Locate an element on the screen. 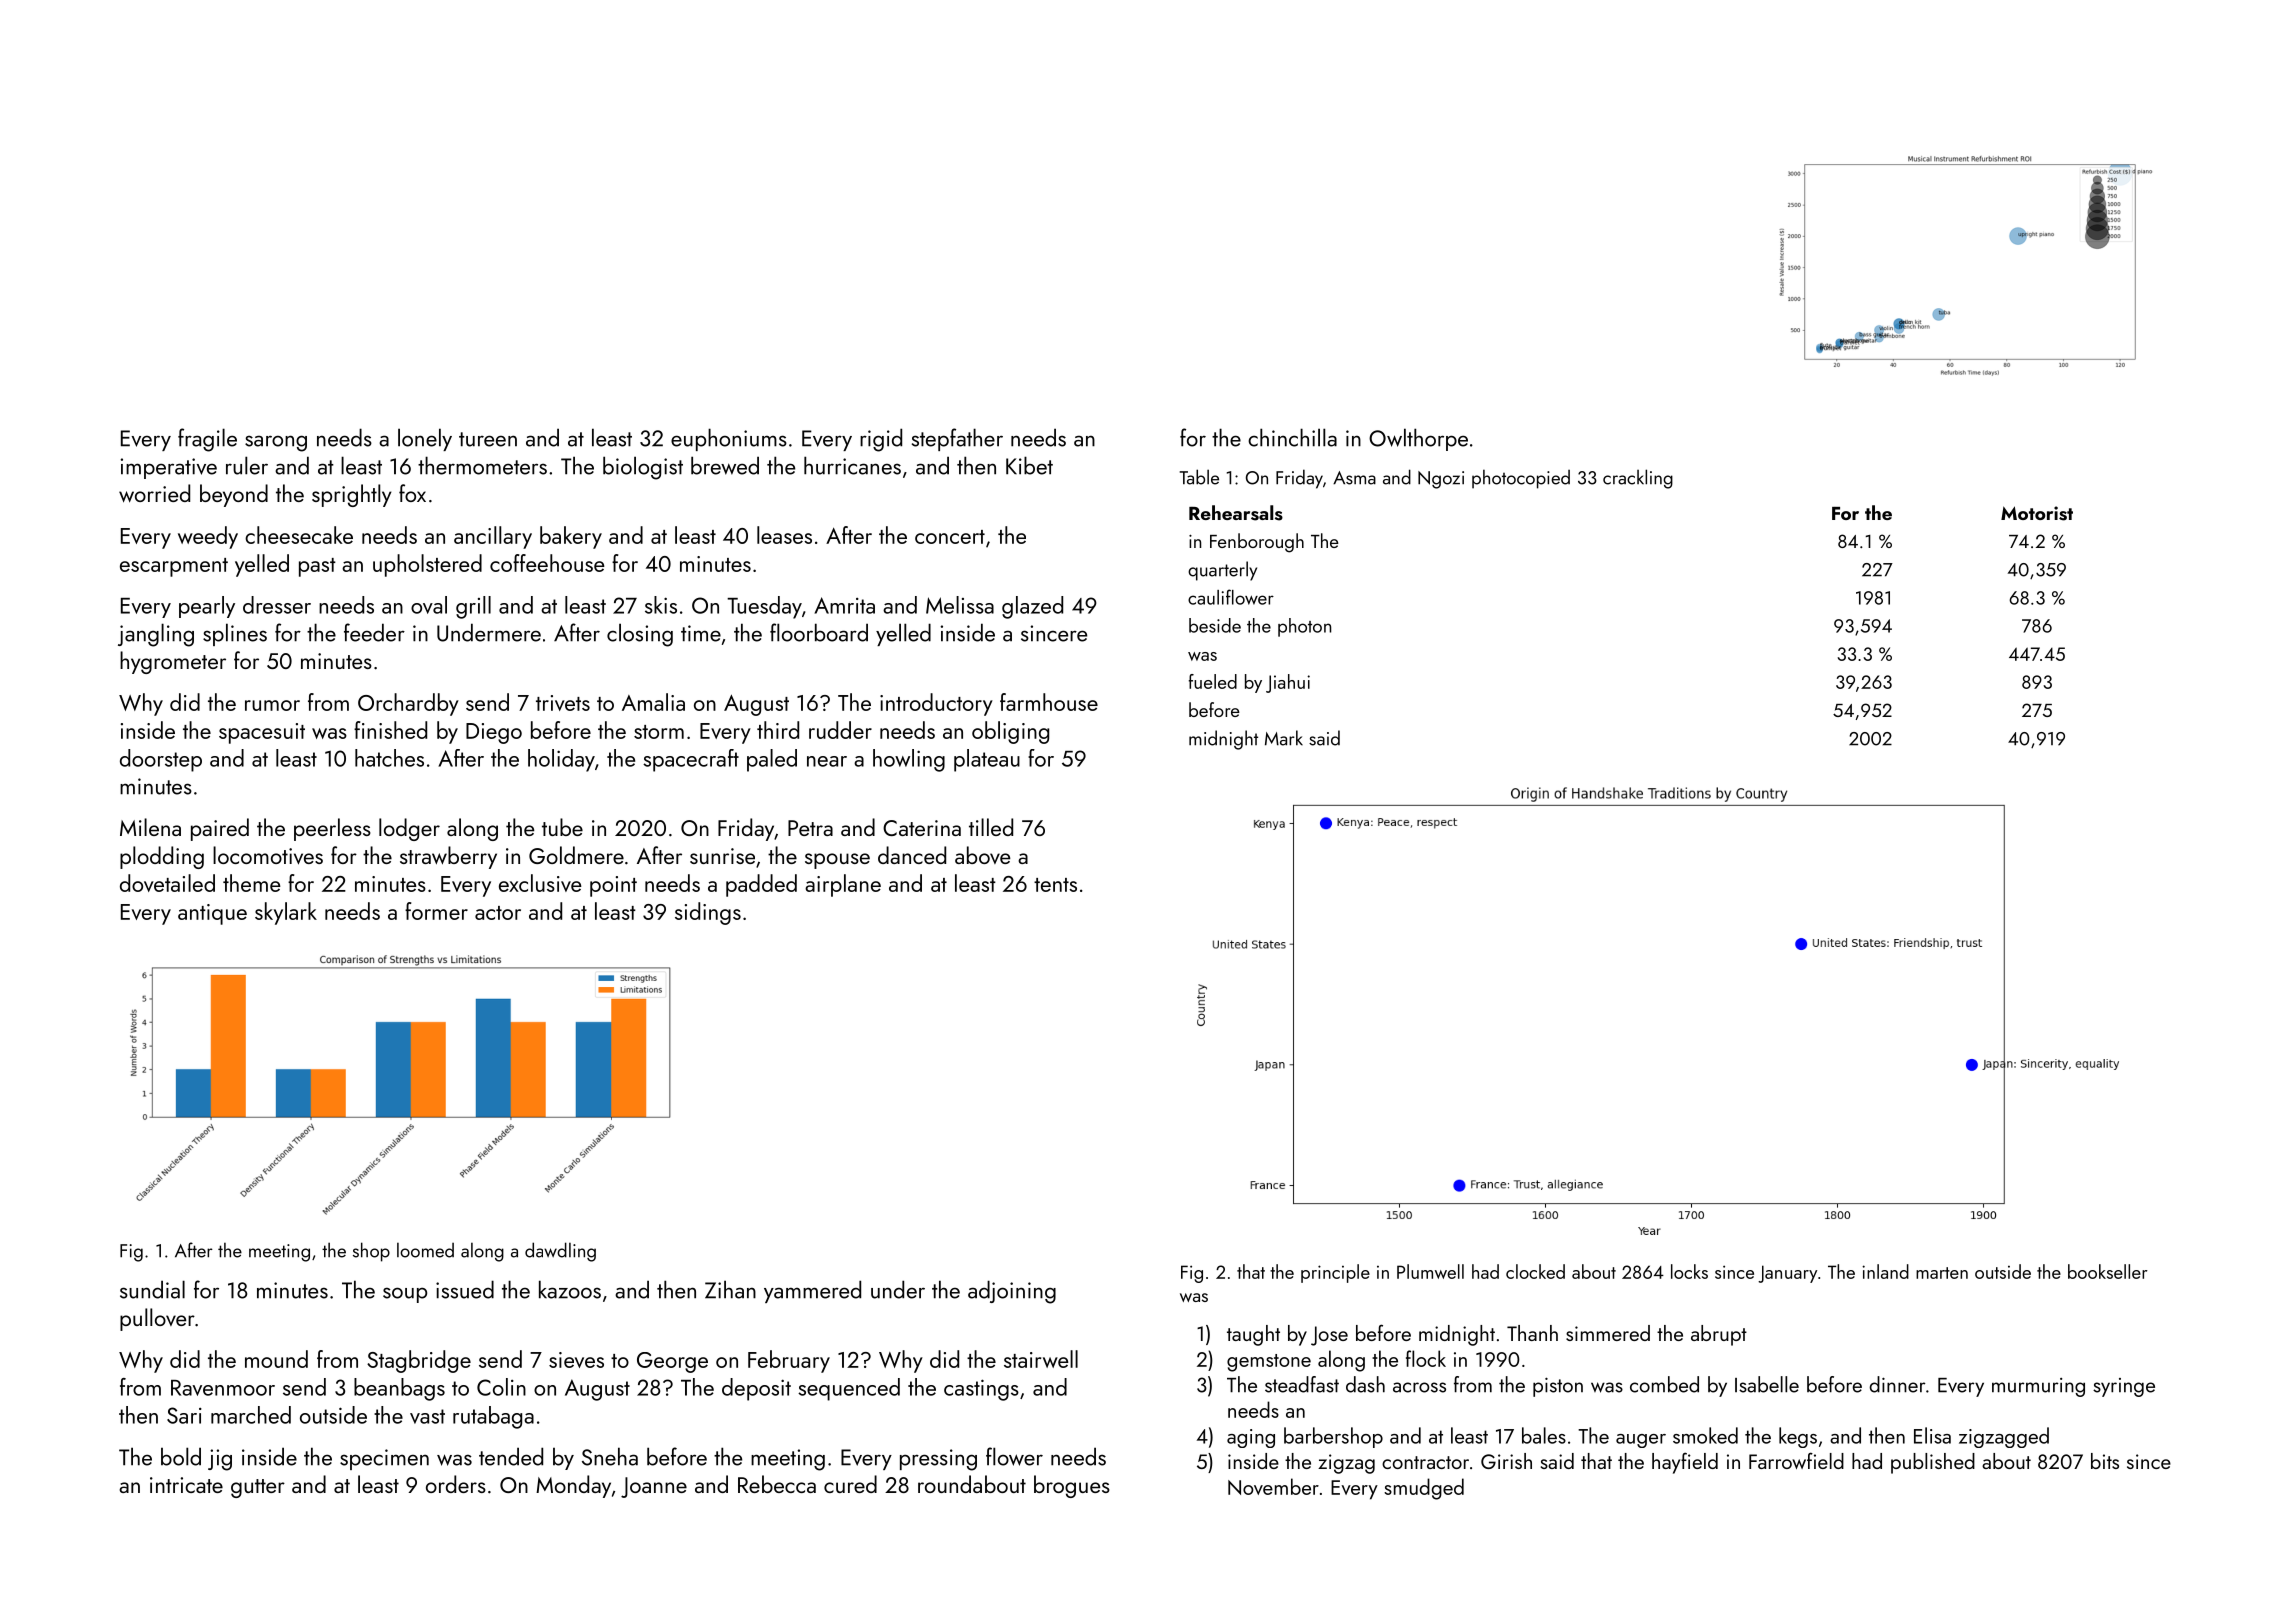 This screenshot has height=1620, width=2292. principle is located at coordinates (1335, 1273).
